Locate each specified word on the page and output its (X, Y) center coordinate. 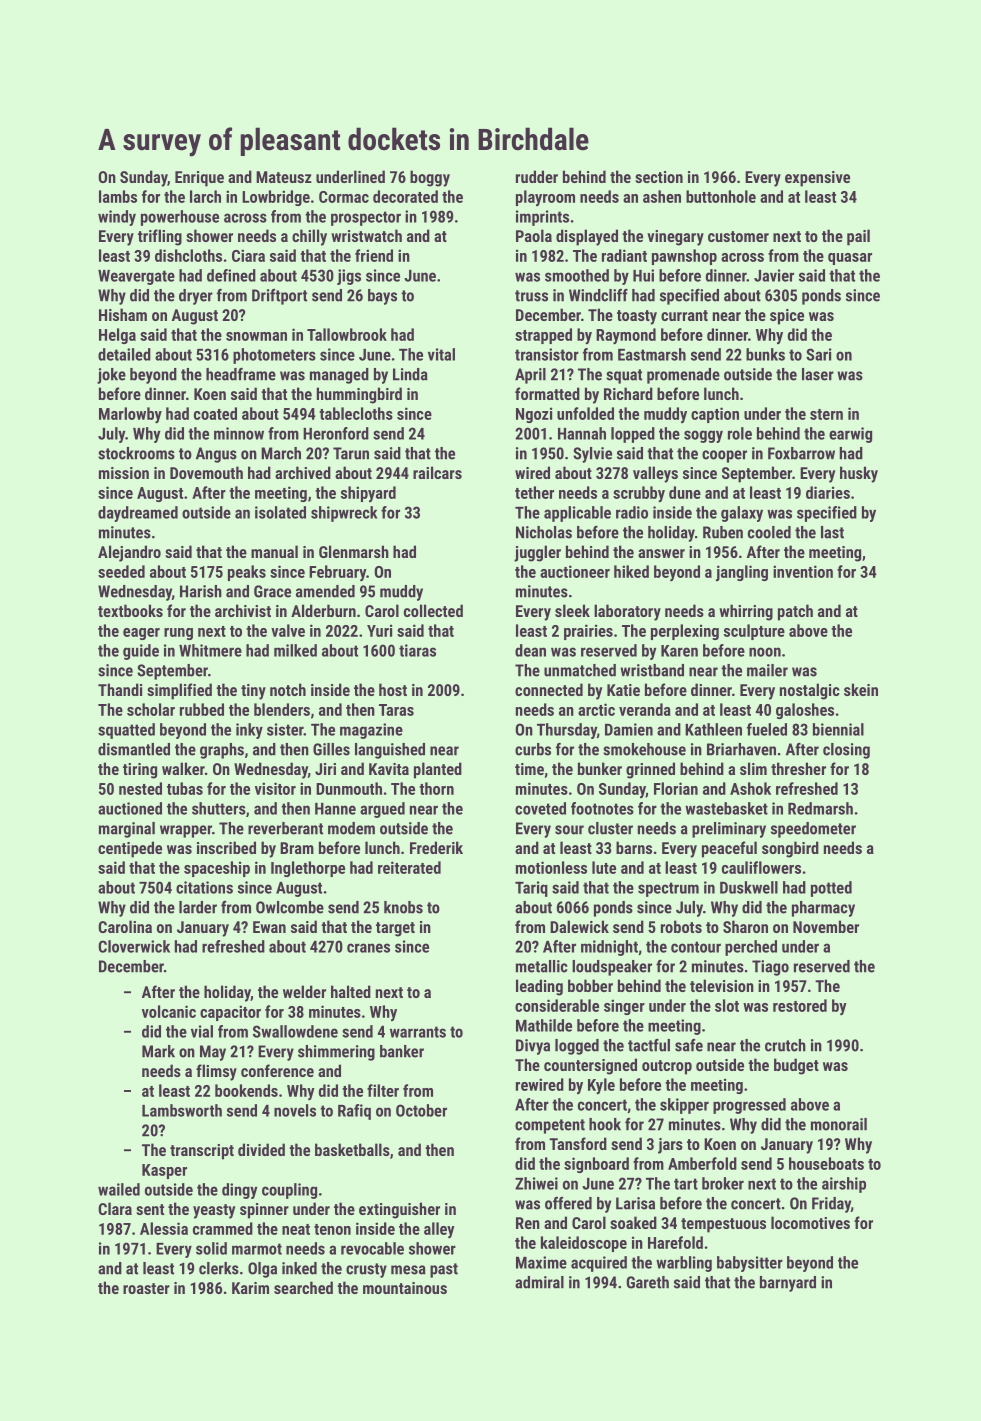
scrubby (639, 494)
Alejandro (129, 553)
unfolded (585, 413)
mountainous (405, 1288)
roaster (146, 1288)
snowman (256, 336)
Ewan (269, 927)
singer (624, 1007)
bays (382, 297)
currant (684, 315)
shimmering (336, 1053)
